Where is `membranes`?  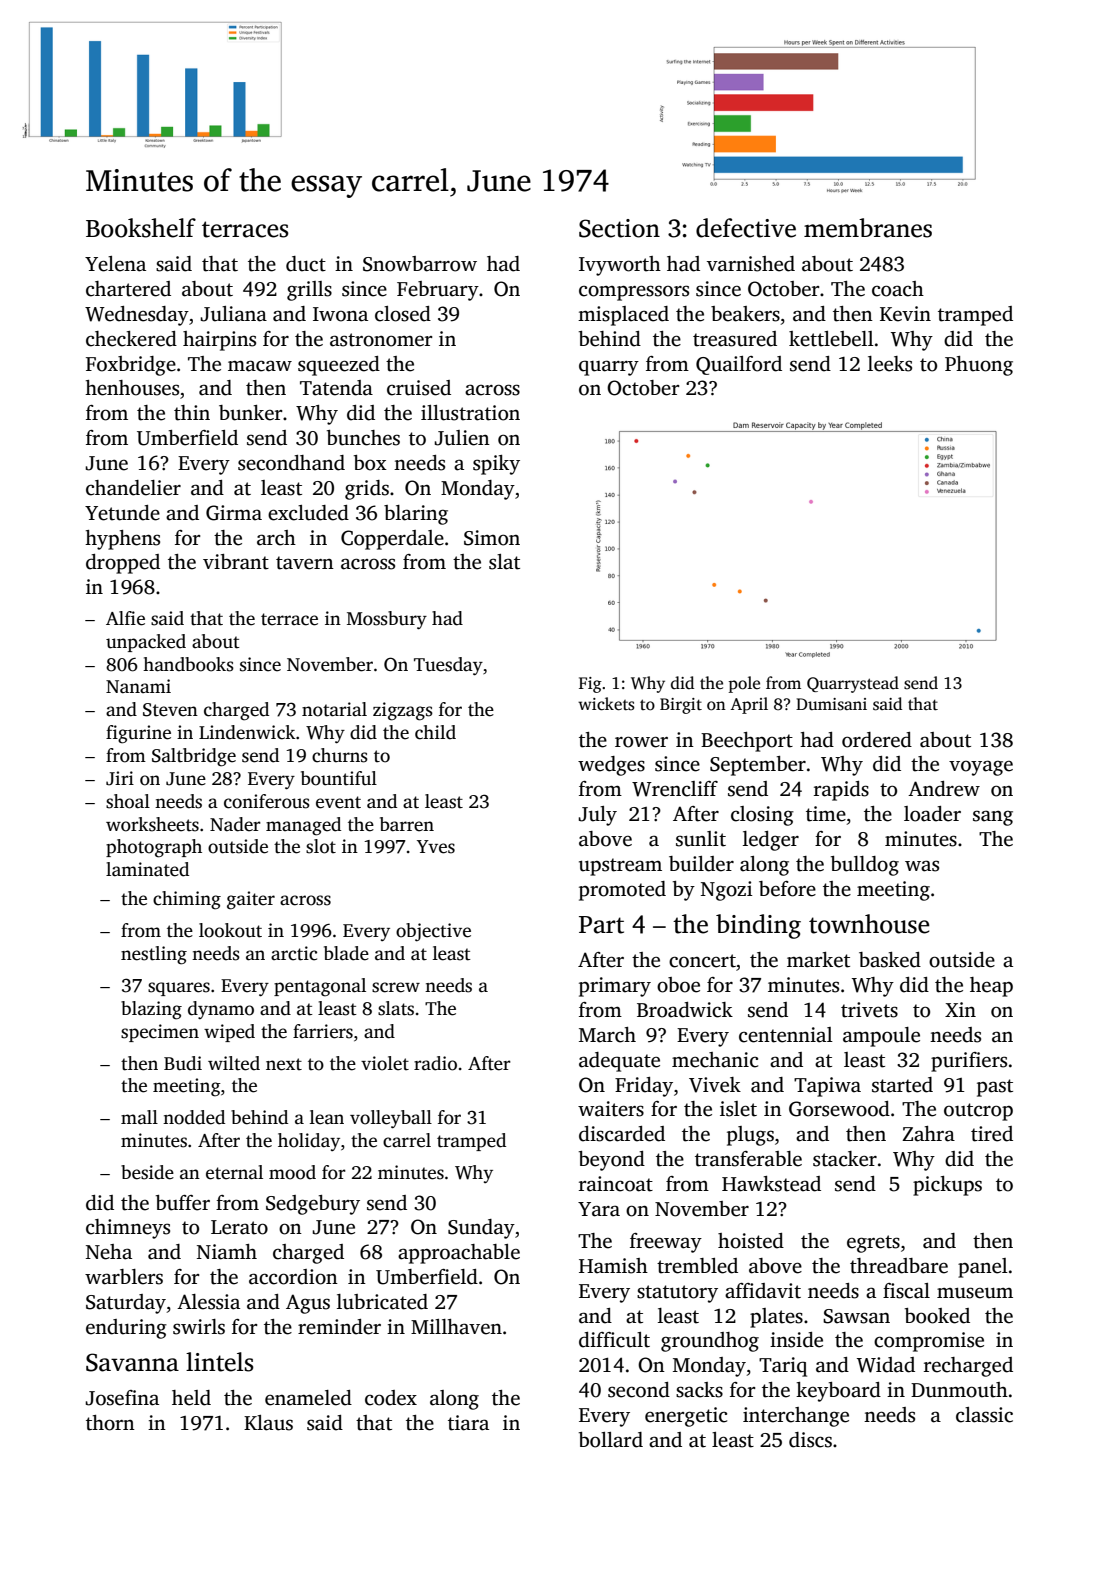 membranes is located at coordinates (868, 228).
